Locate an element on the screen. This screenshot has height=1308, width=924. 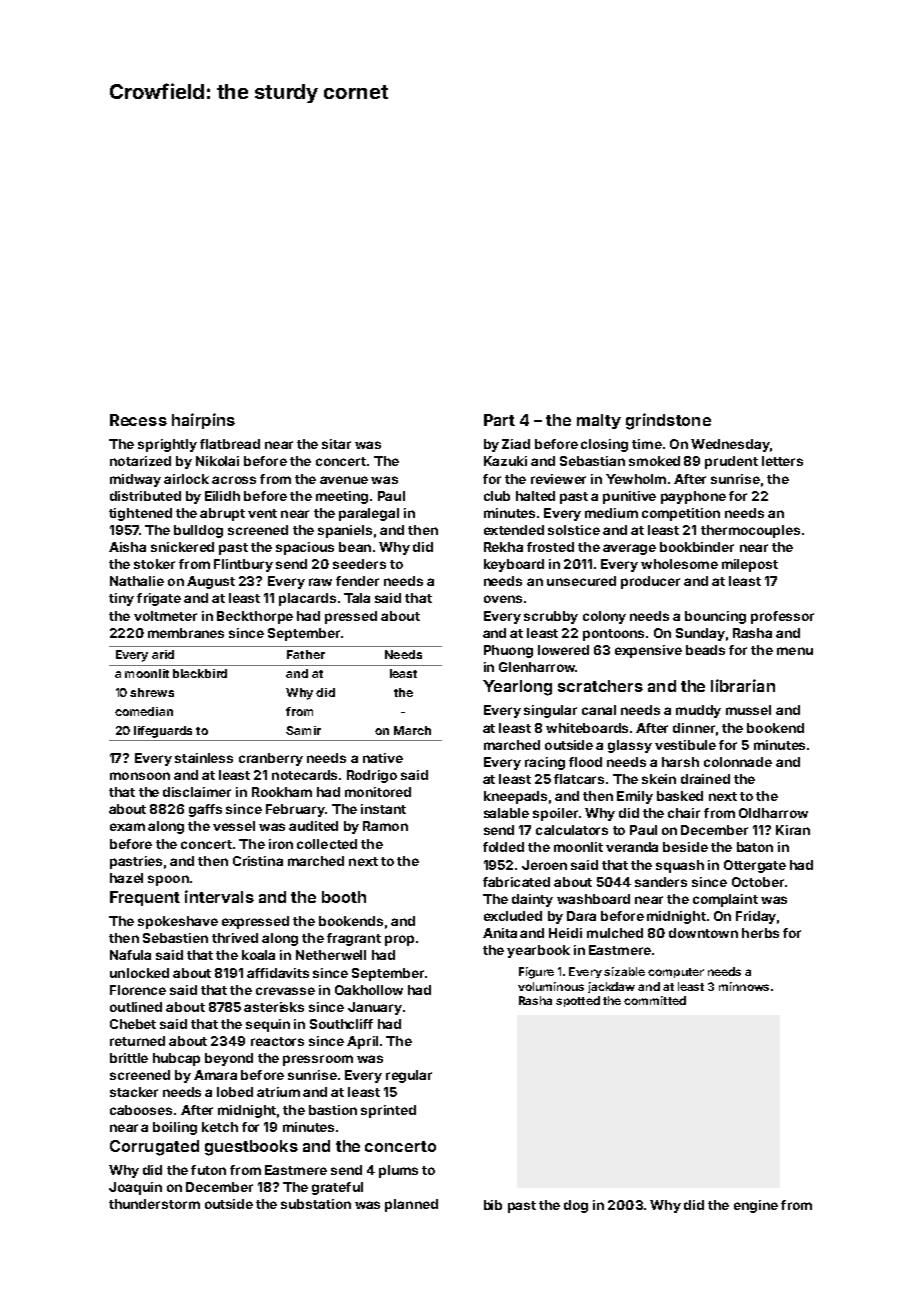
meeting is located at coordinates (342, 497).
